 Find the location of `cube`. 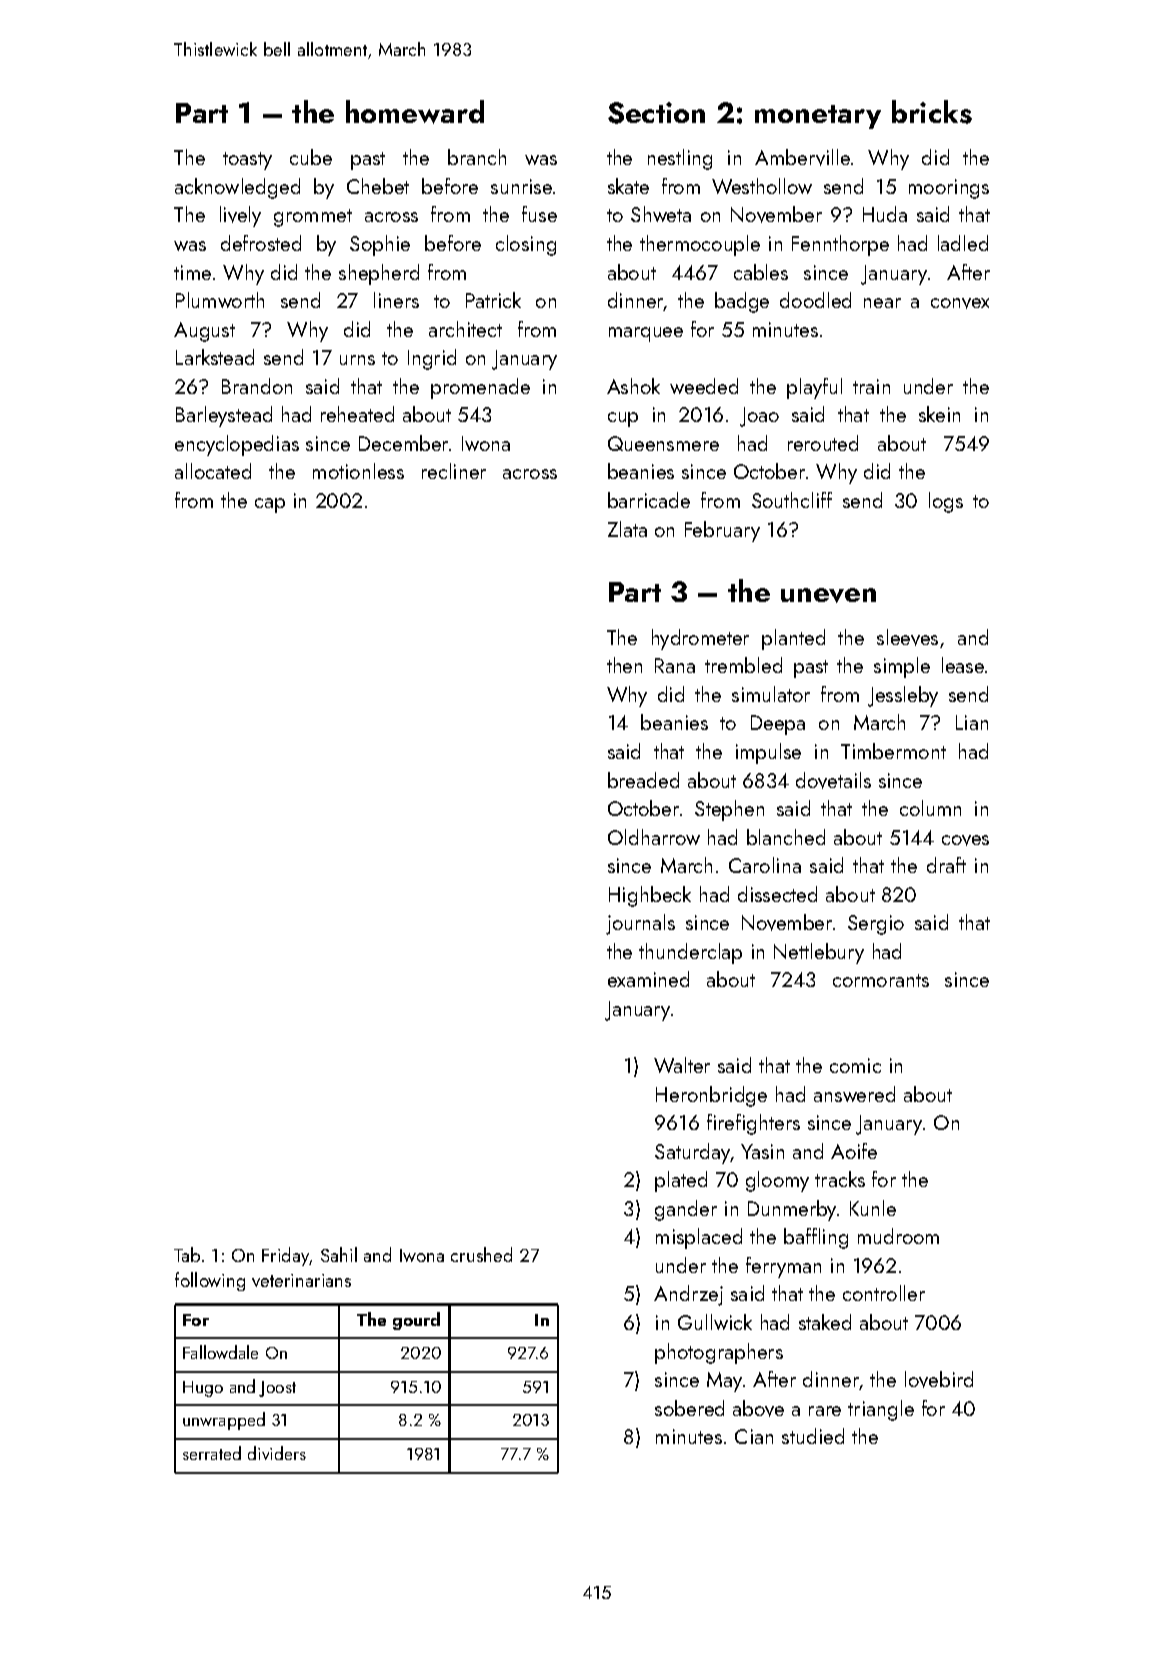

cube is located at coordinates (311, 157).
